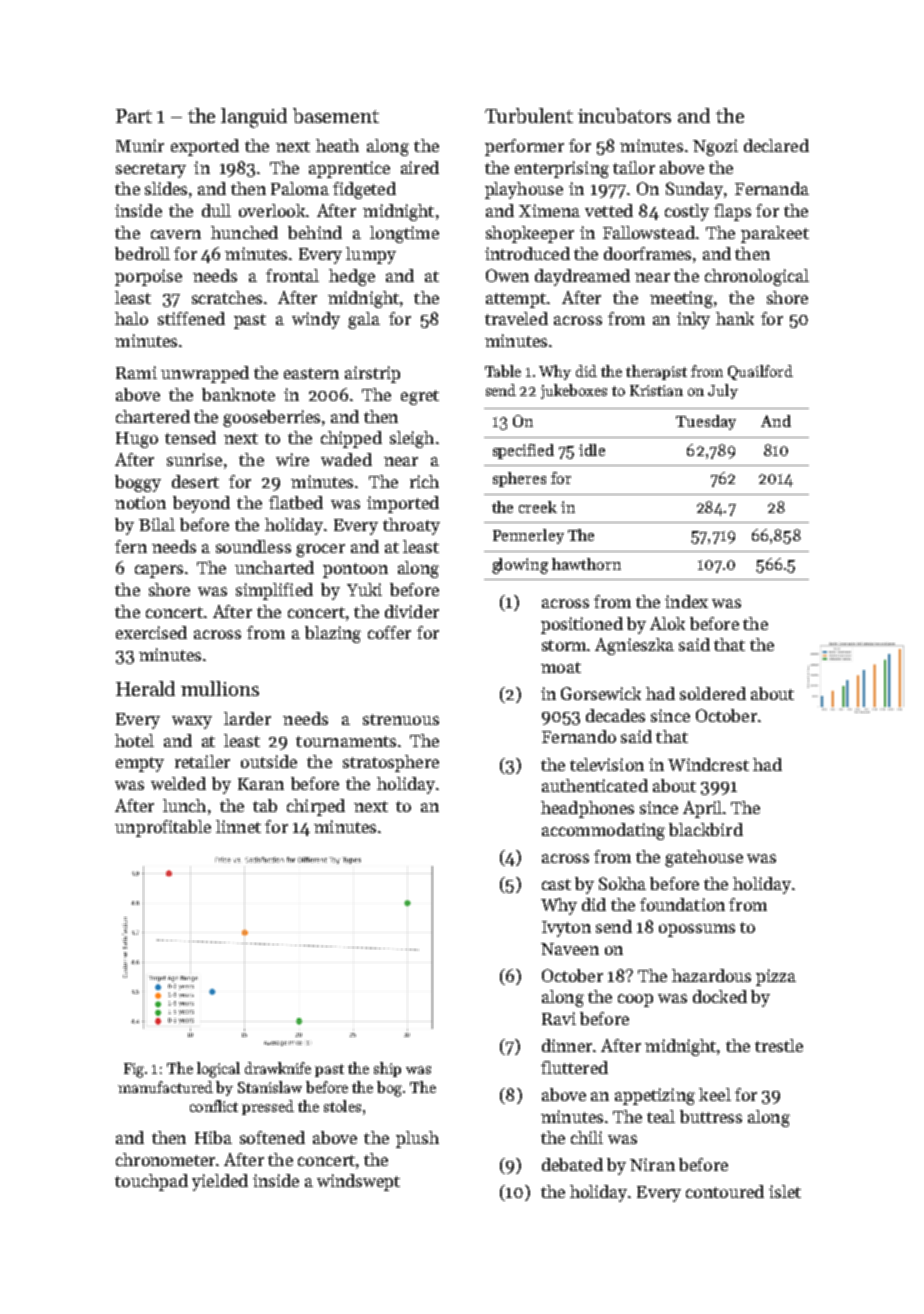 The height and width of the screenshot is (1314, 924). Describe the element at coordinates (412, 611) in the screenshot. I see `divider` at that location.
